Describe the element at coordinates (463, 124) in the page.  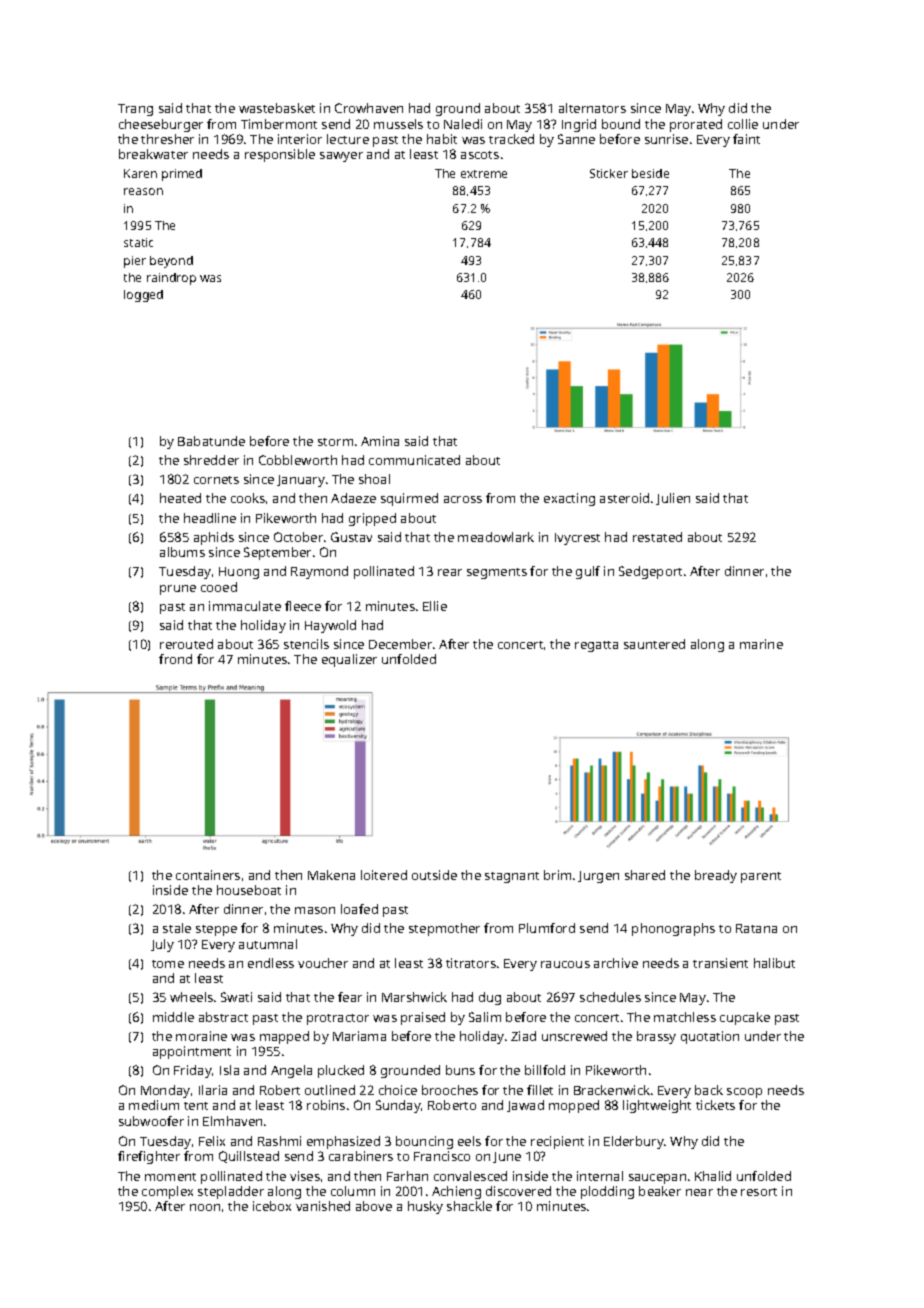
I see `Naledi` at that location.
